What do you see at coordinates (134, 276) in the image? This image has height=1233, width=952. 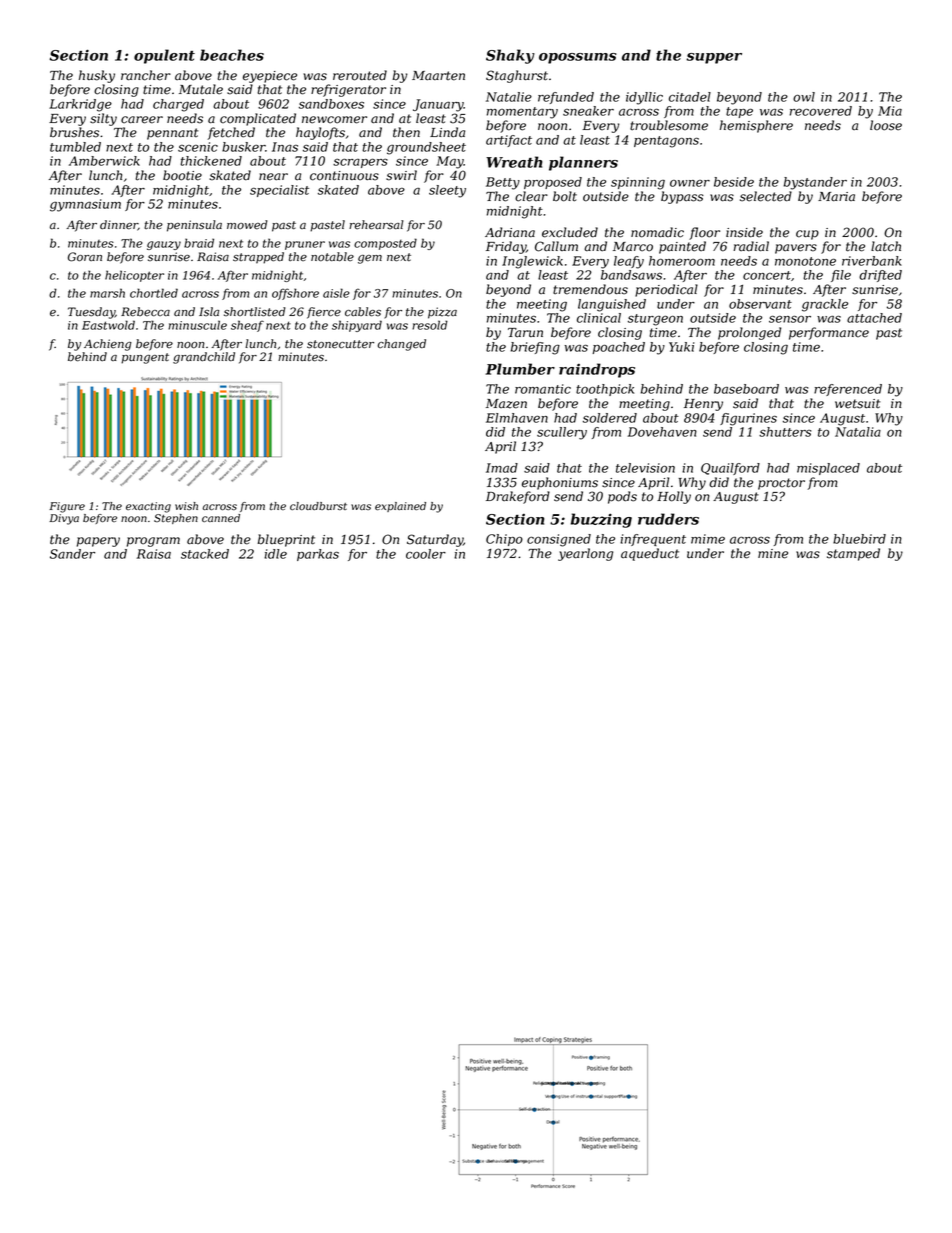 I see `helicopter` at bounding box center [134, 276].
